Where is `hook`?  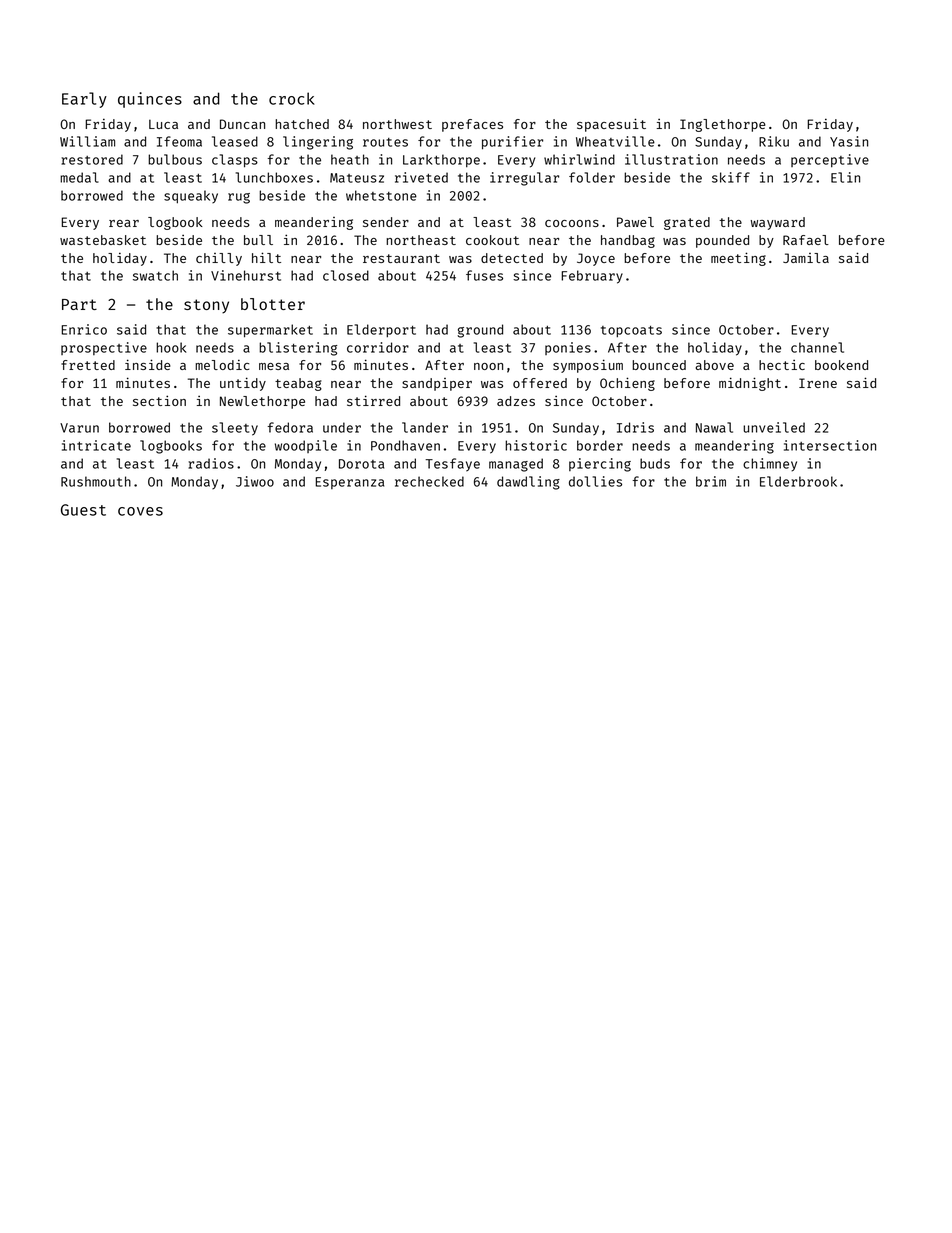 hook is located at coordinates (171, 347).
